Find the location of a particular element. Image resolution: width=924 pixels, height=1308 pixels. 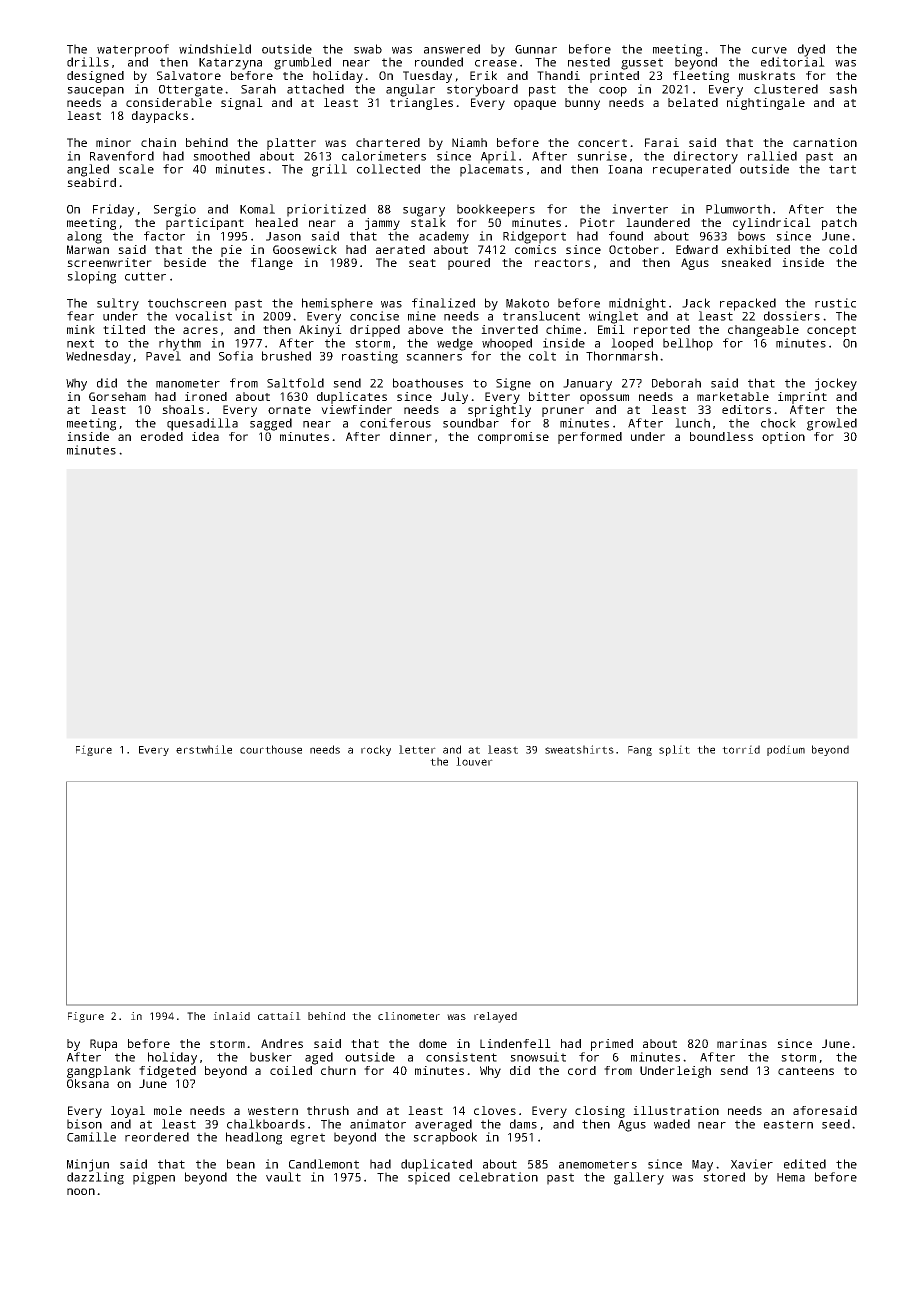

Deborah is located at coordinates (676, 383).
